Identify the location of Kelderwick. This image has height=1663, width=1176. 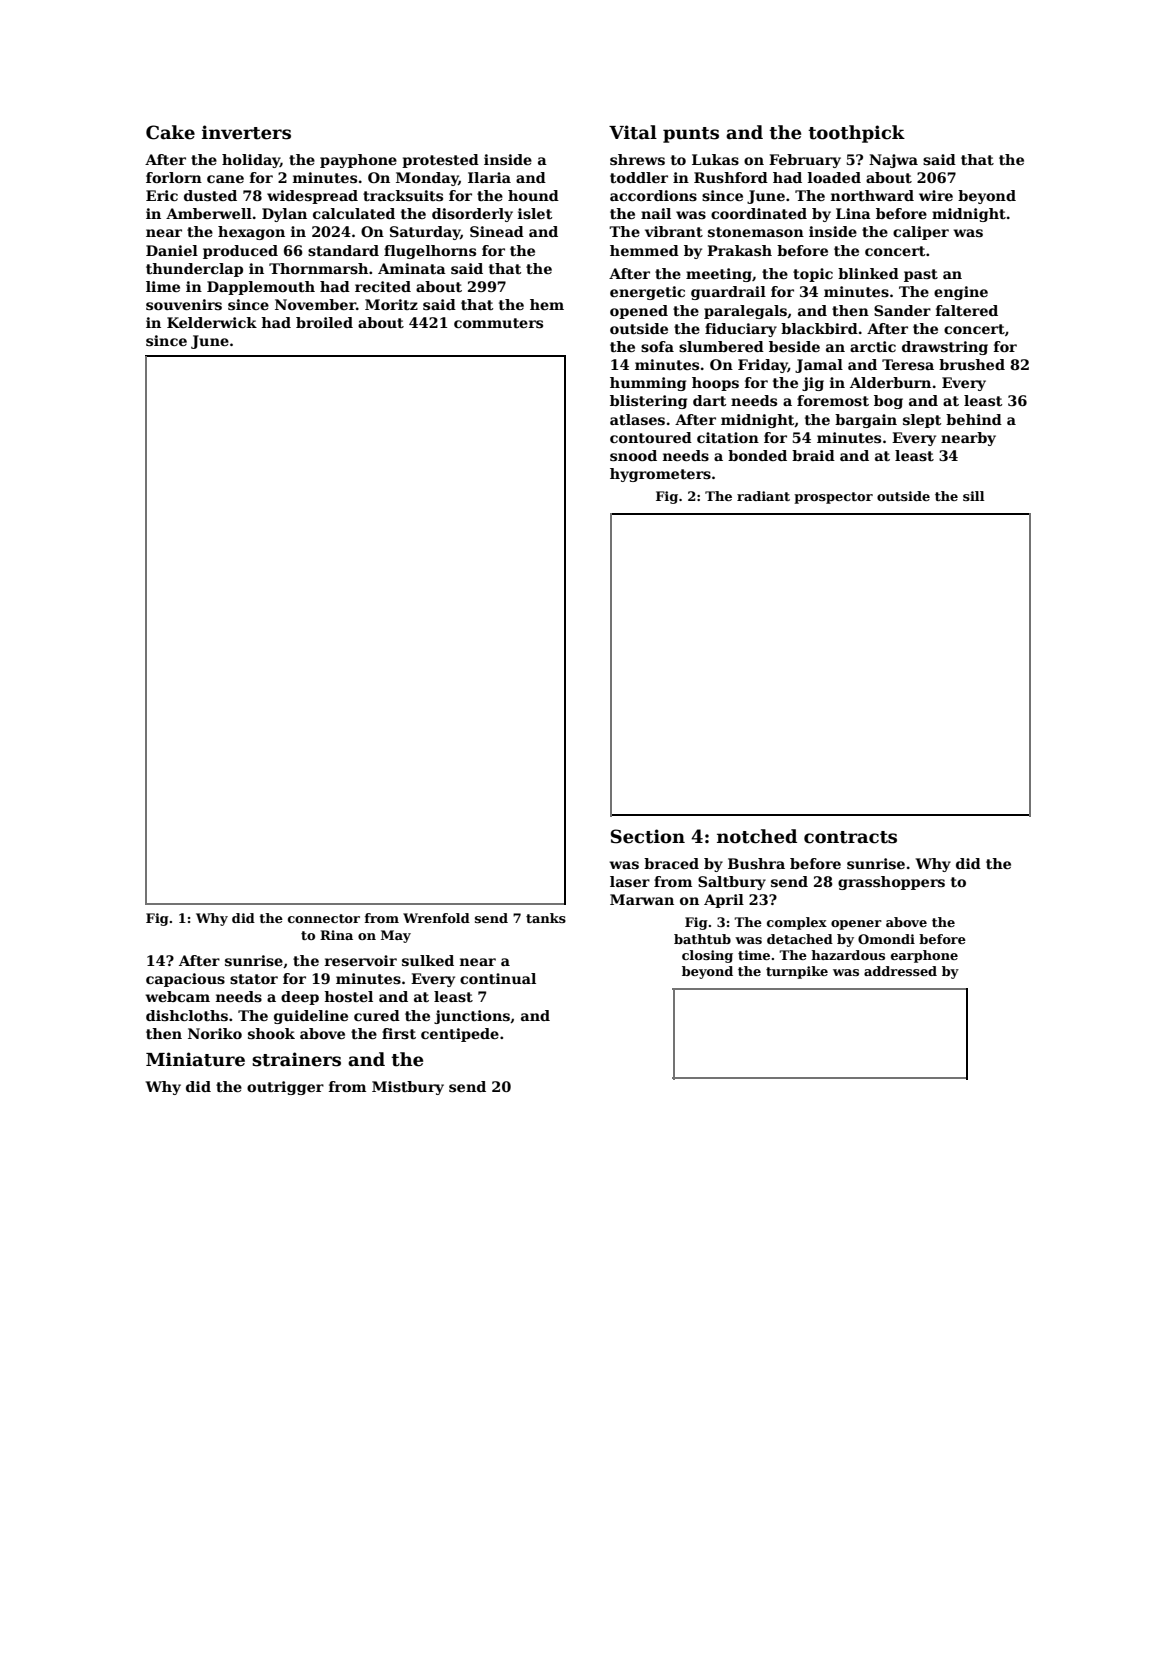
(212, 322).
